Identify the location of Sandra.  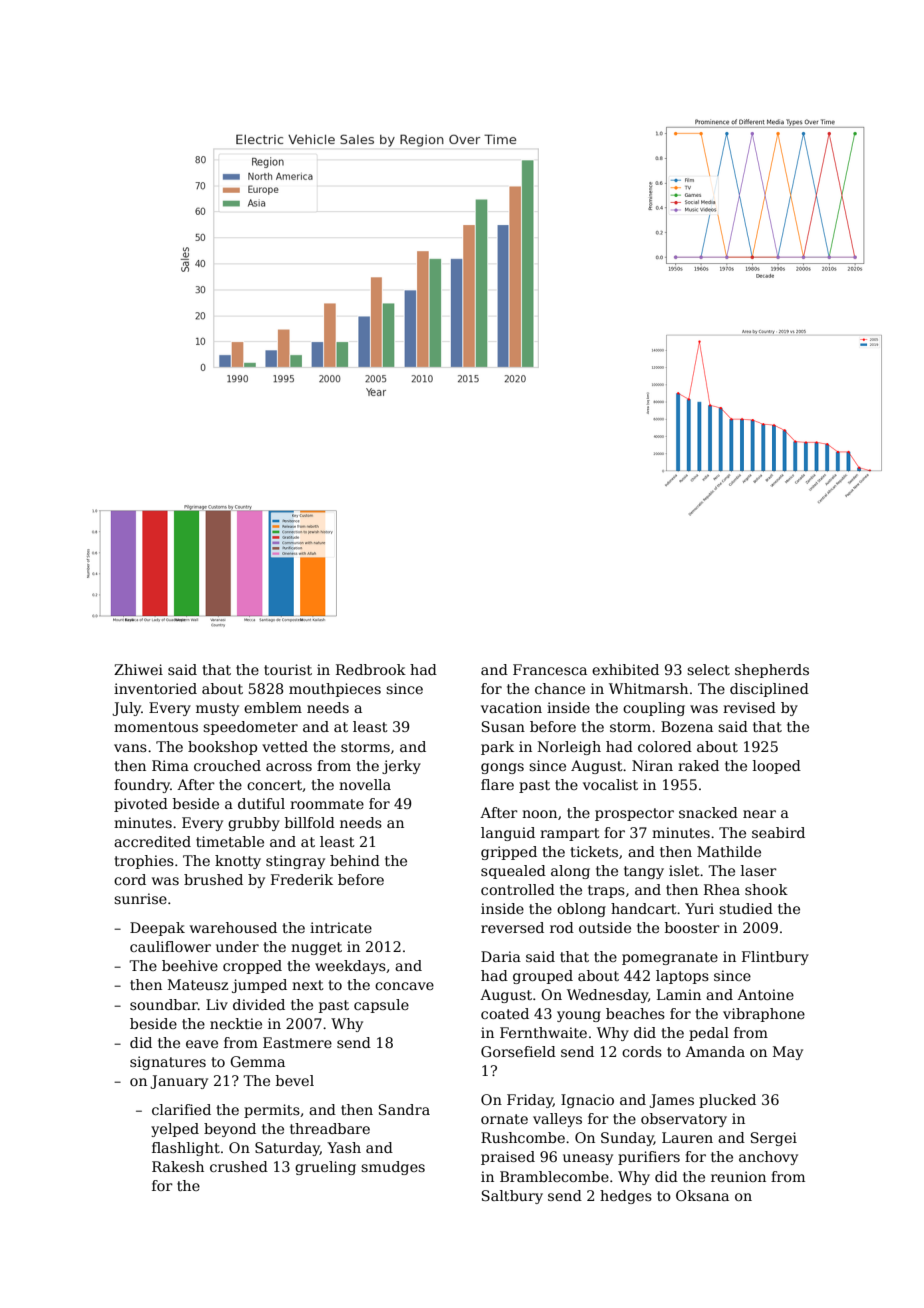
(404, 1109).
